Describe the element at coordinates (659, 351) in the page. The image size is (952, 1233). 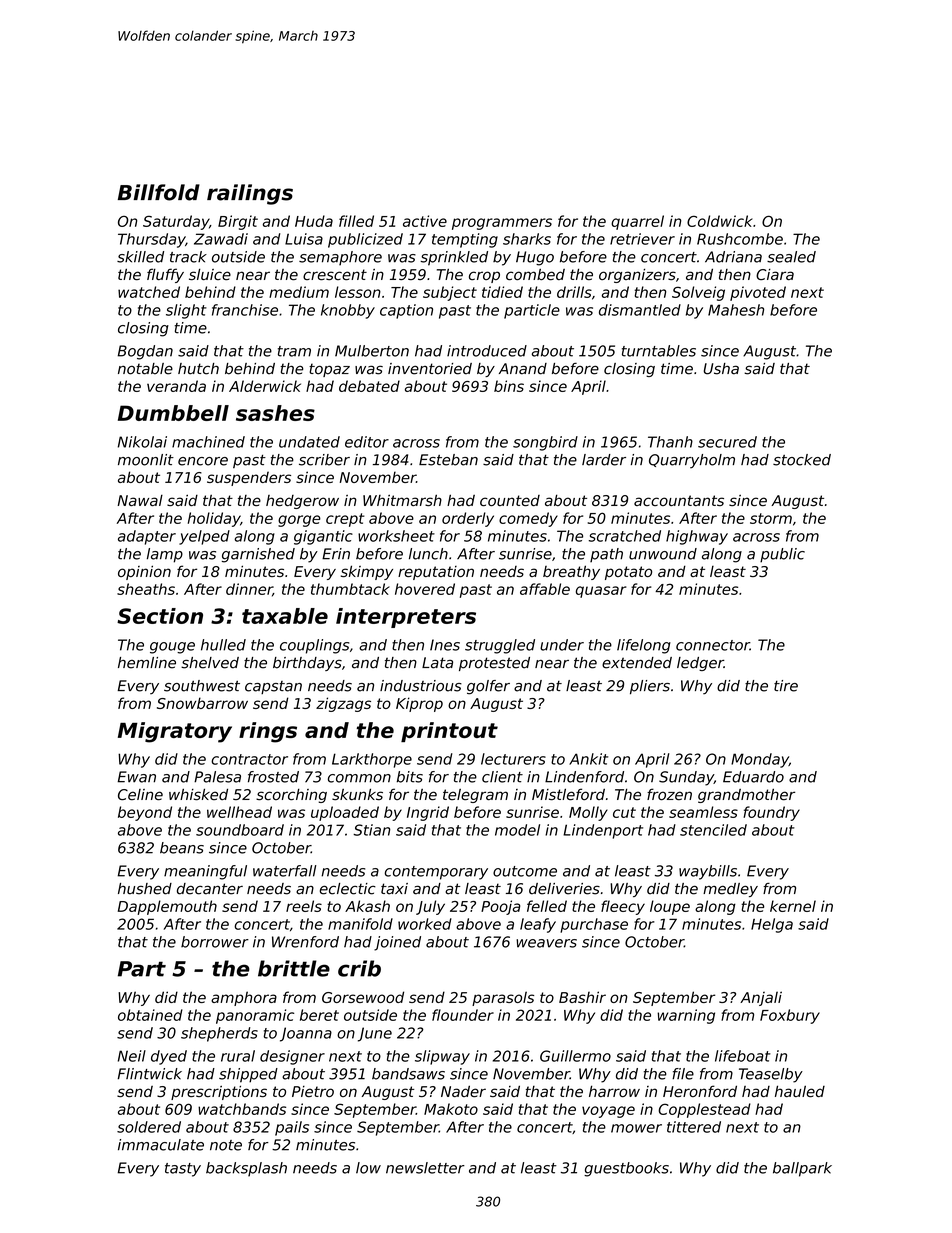
I see `turntables` at that location.
